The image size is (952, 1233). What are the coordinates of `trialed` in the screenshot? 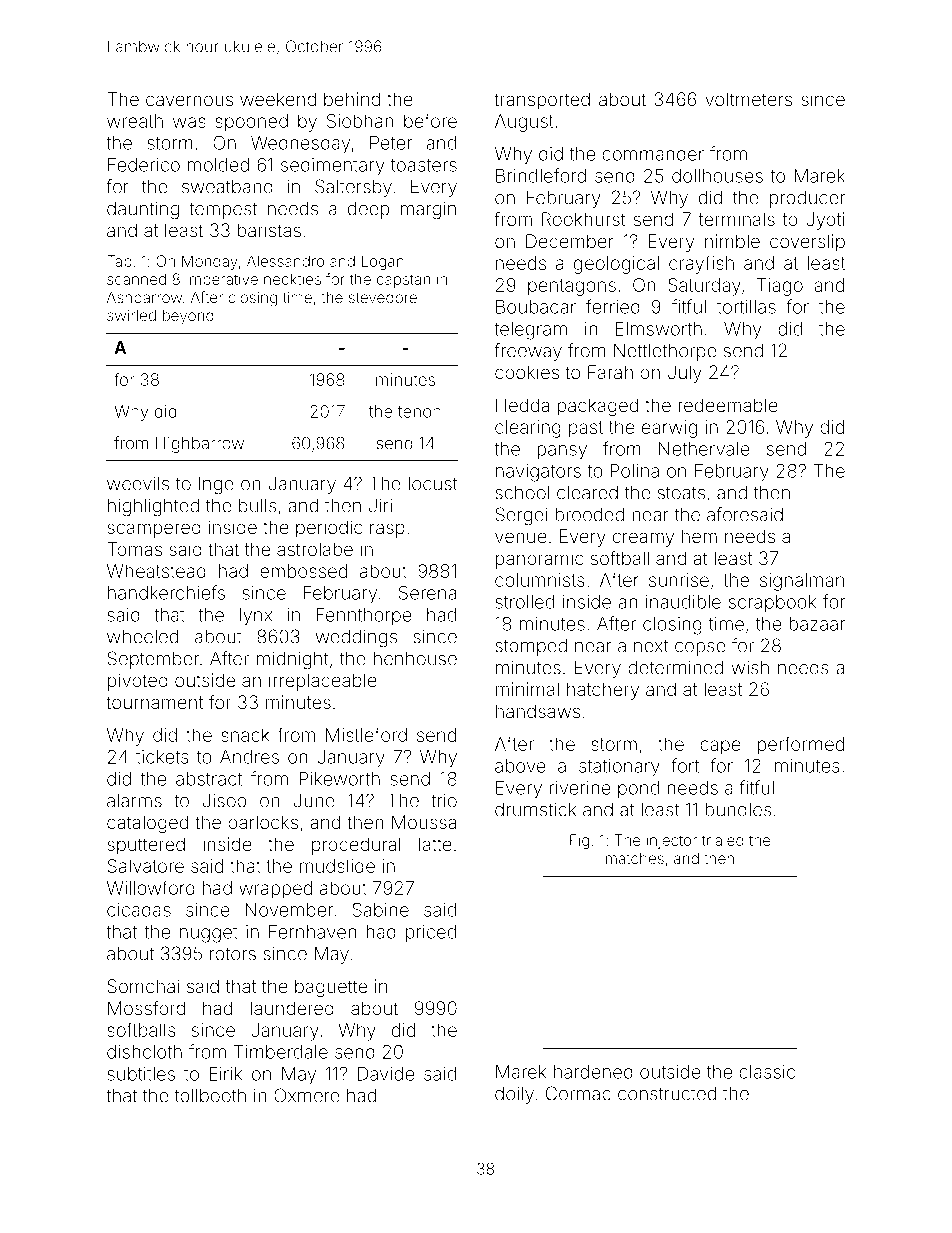 It's located at (723, 840).
